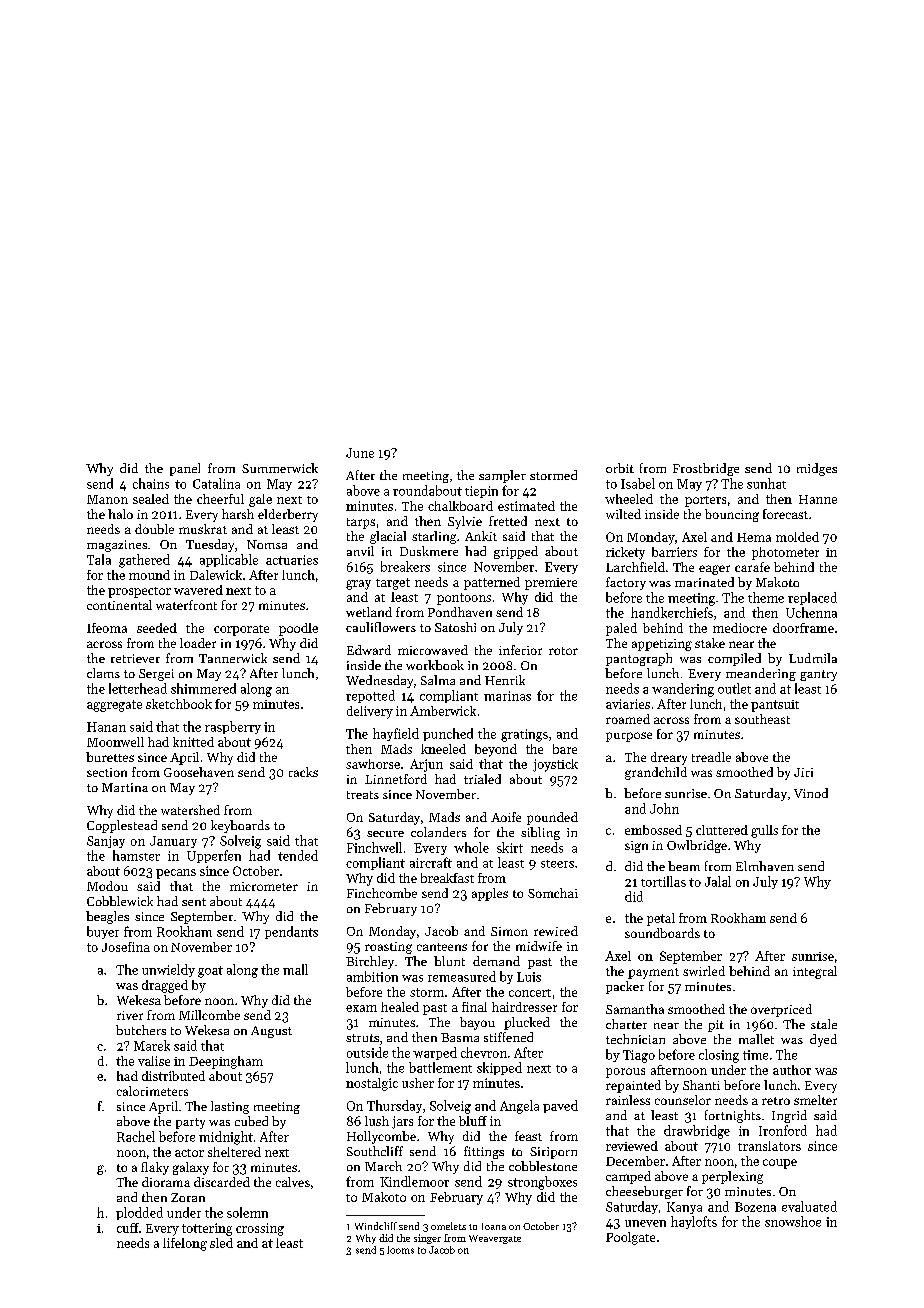  Describe the element at coordinates (674, 552) in the screenshot. I see `barriers` at that location.
